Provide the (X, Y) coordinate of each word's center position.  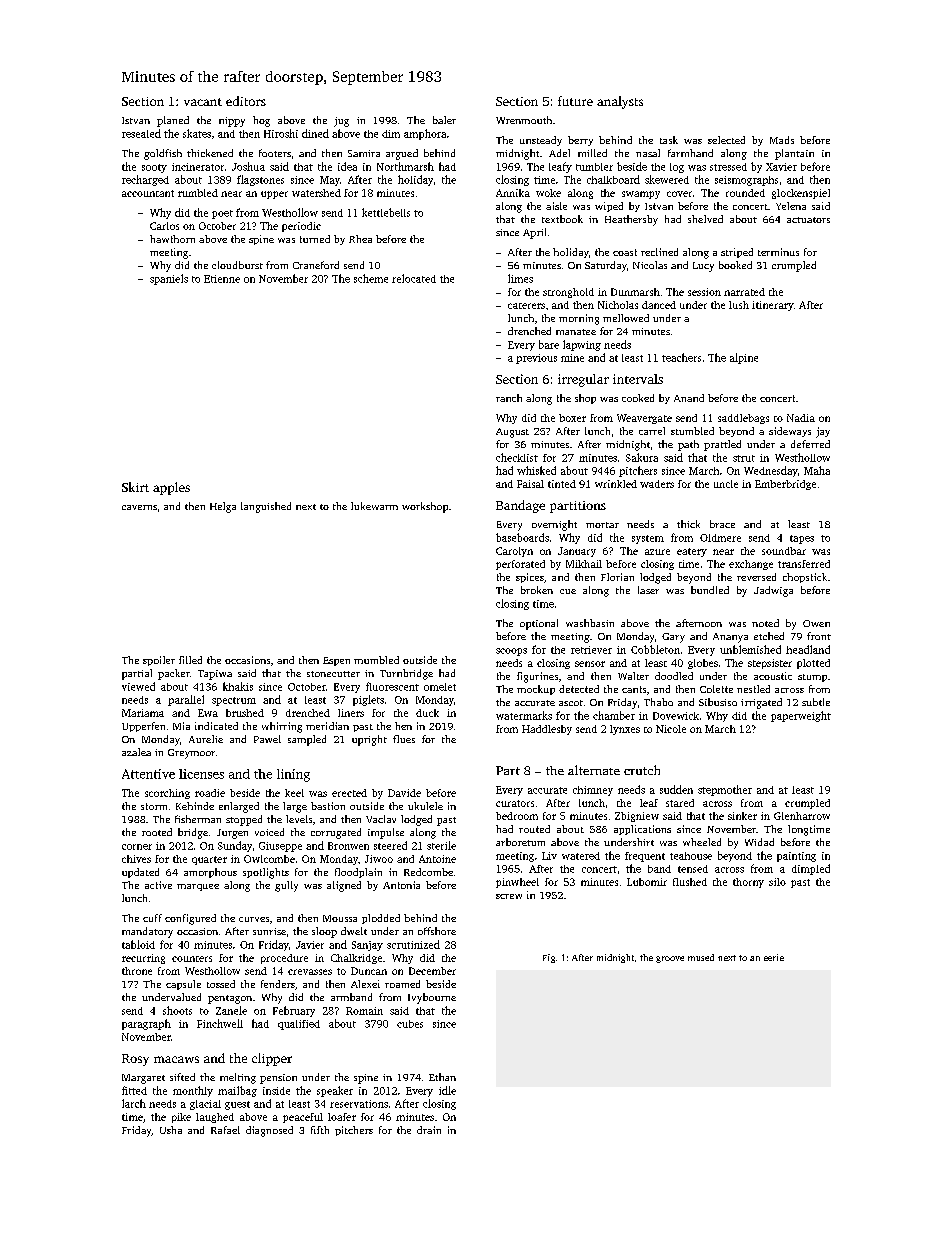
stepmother (725, 790)
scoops (511, 652)
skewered (667, 179)
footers (275, 153)
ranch (509, 398)
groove (670, 959)
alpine (744, 358)
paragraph (146, 1024)
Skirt (135, 487)
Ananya (730, 638)
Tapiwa (215, 675)
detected (579, 689)
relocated (414, 278)
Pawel (267, 739)
